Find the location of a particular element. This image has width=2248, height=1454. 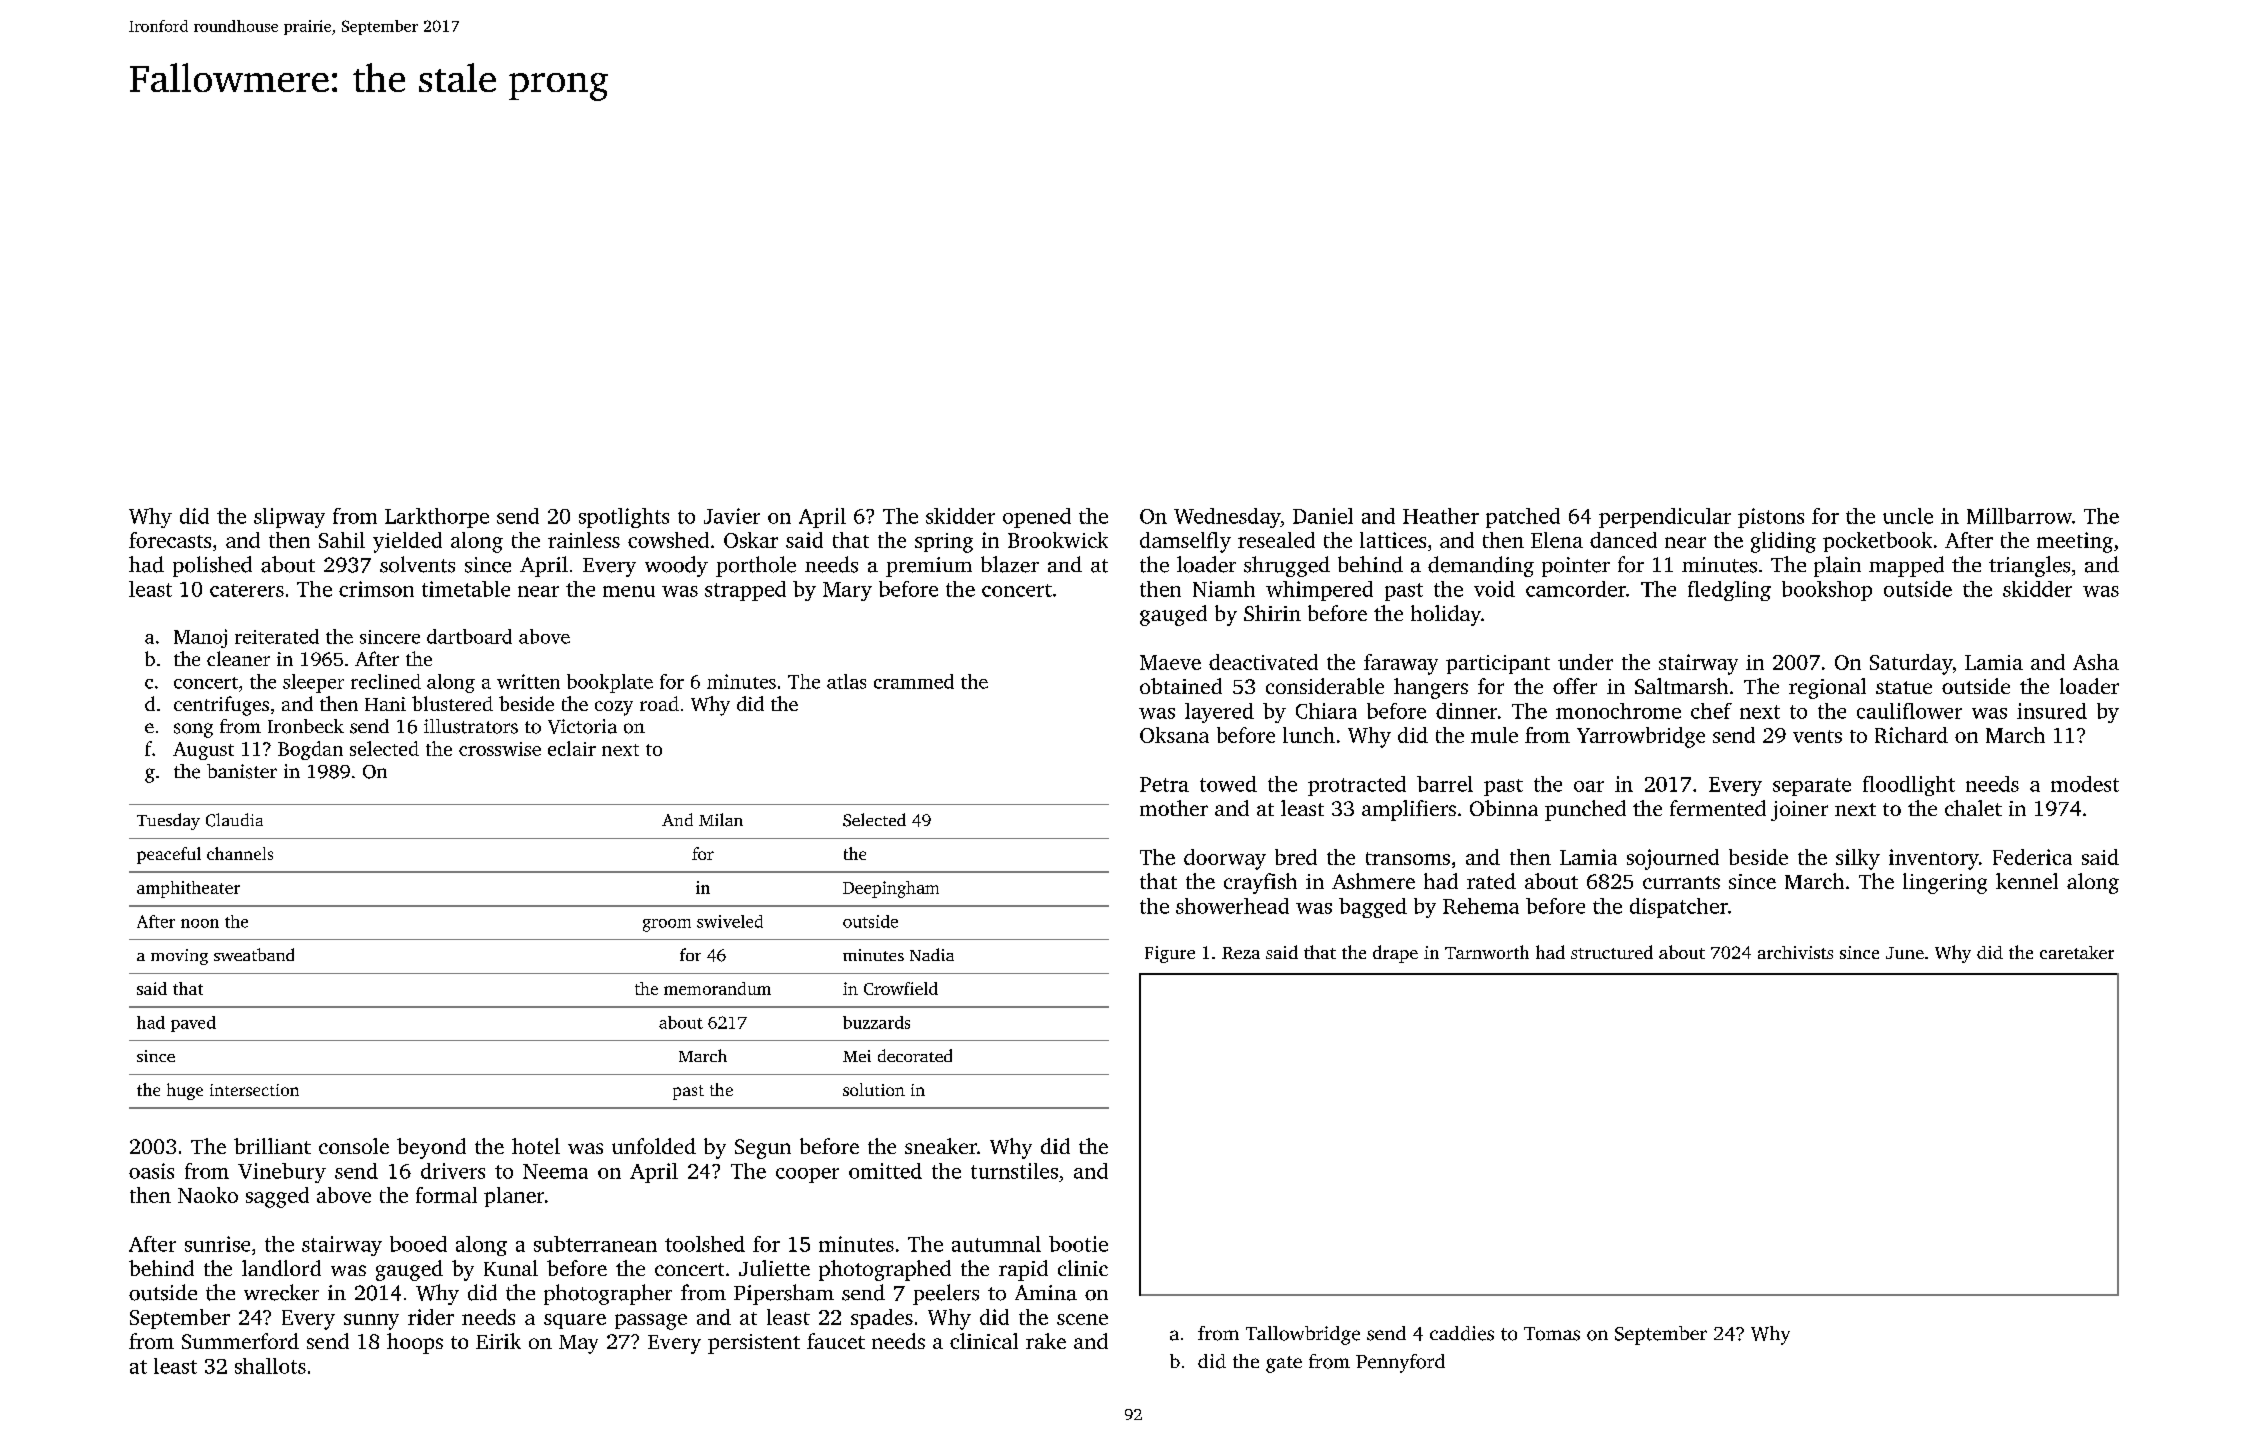

cauliflower is located at coordinates (1909, 711).
